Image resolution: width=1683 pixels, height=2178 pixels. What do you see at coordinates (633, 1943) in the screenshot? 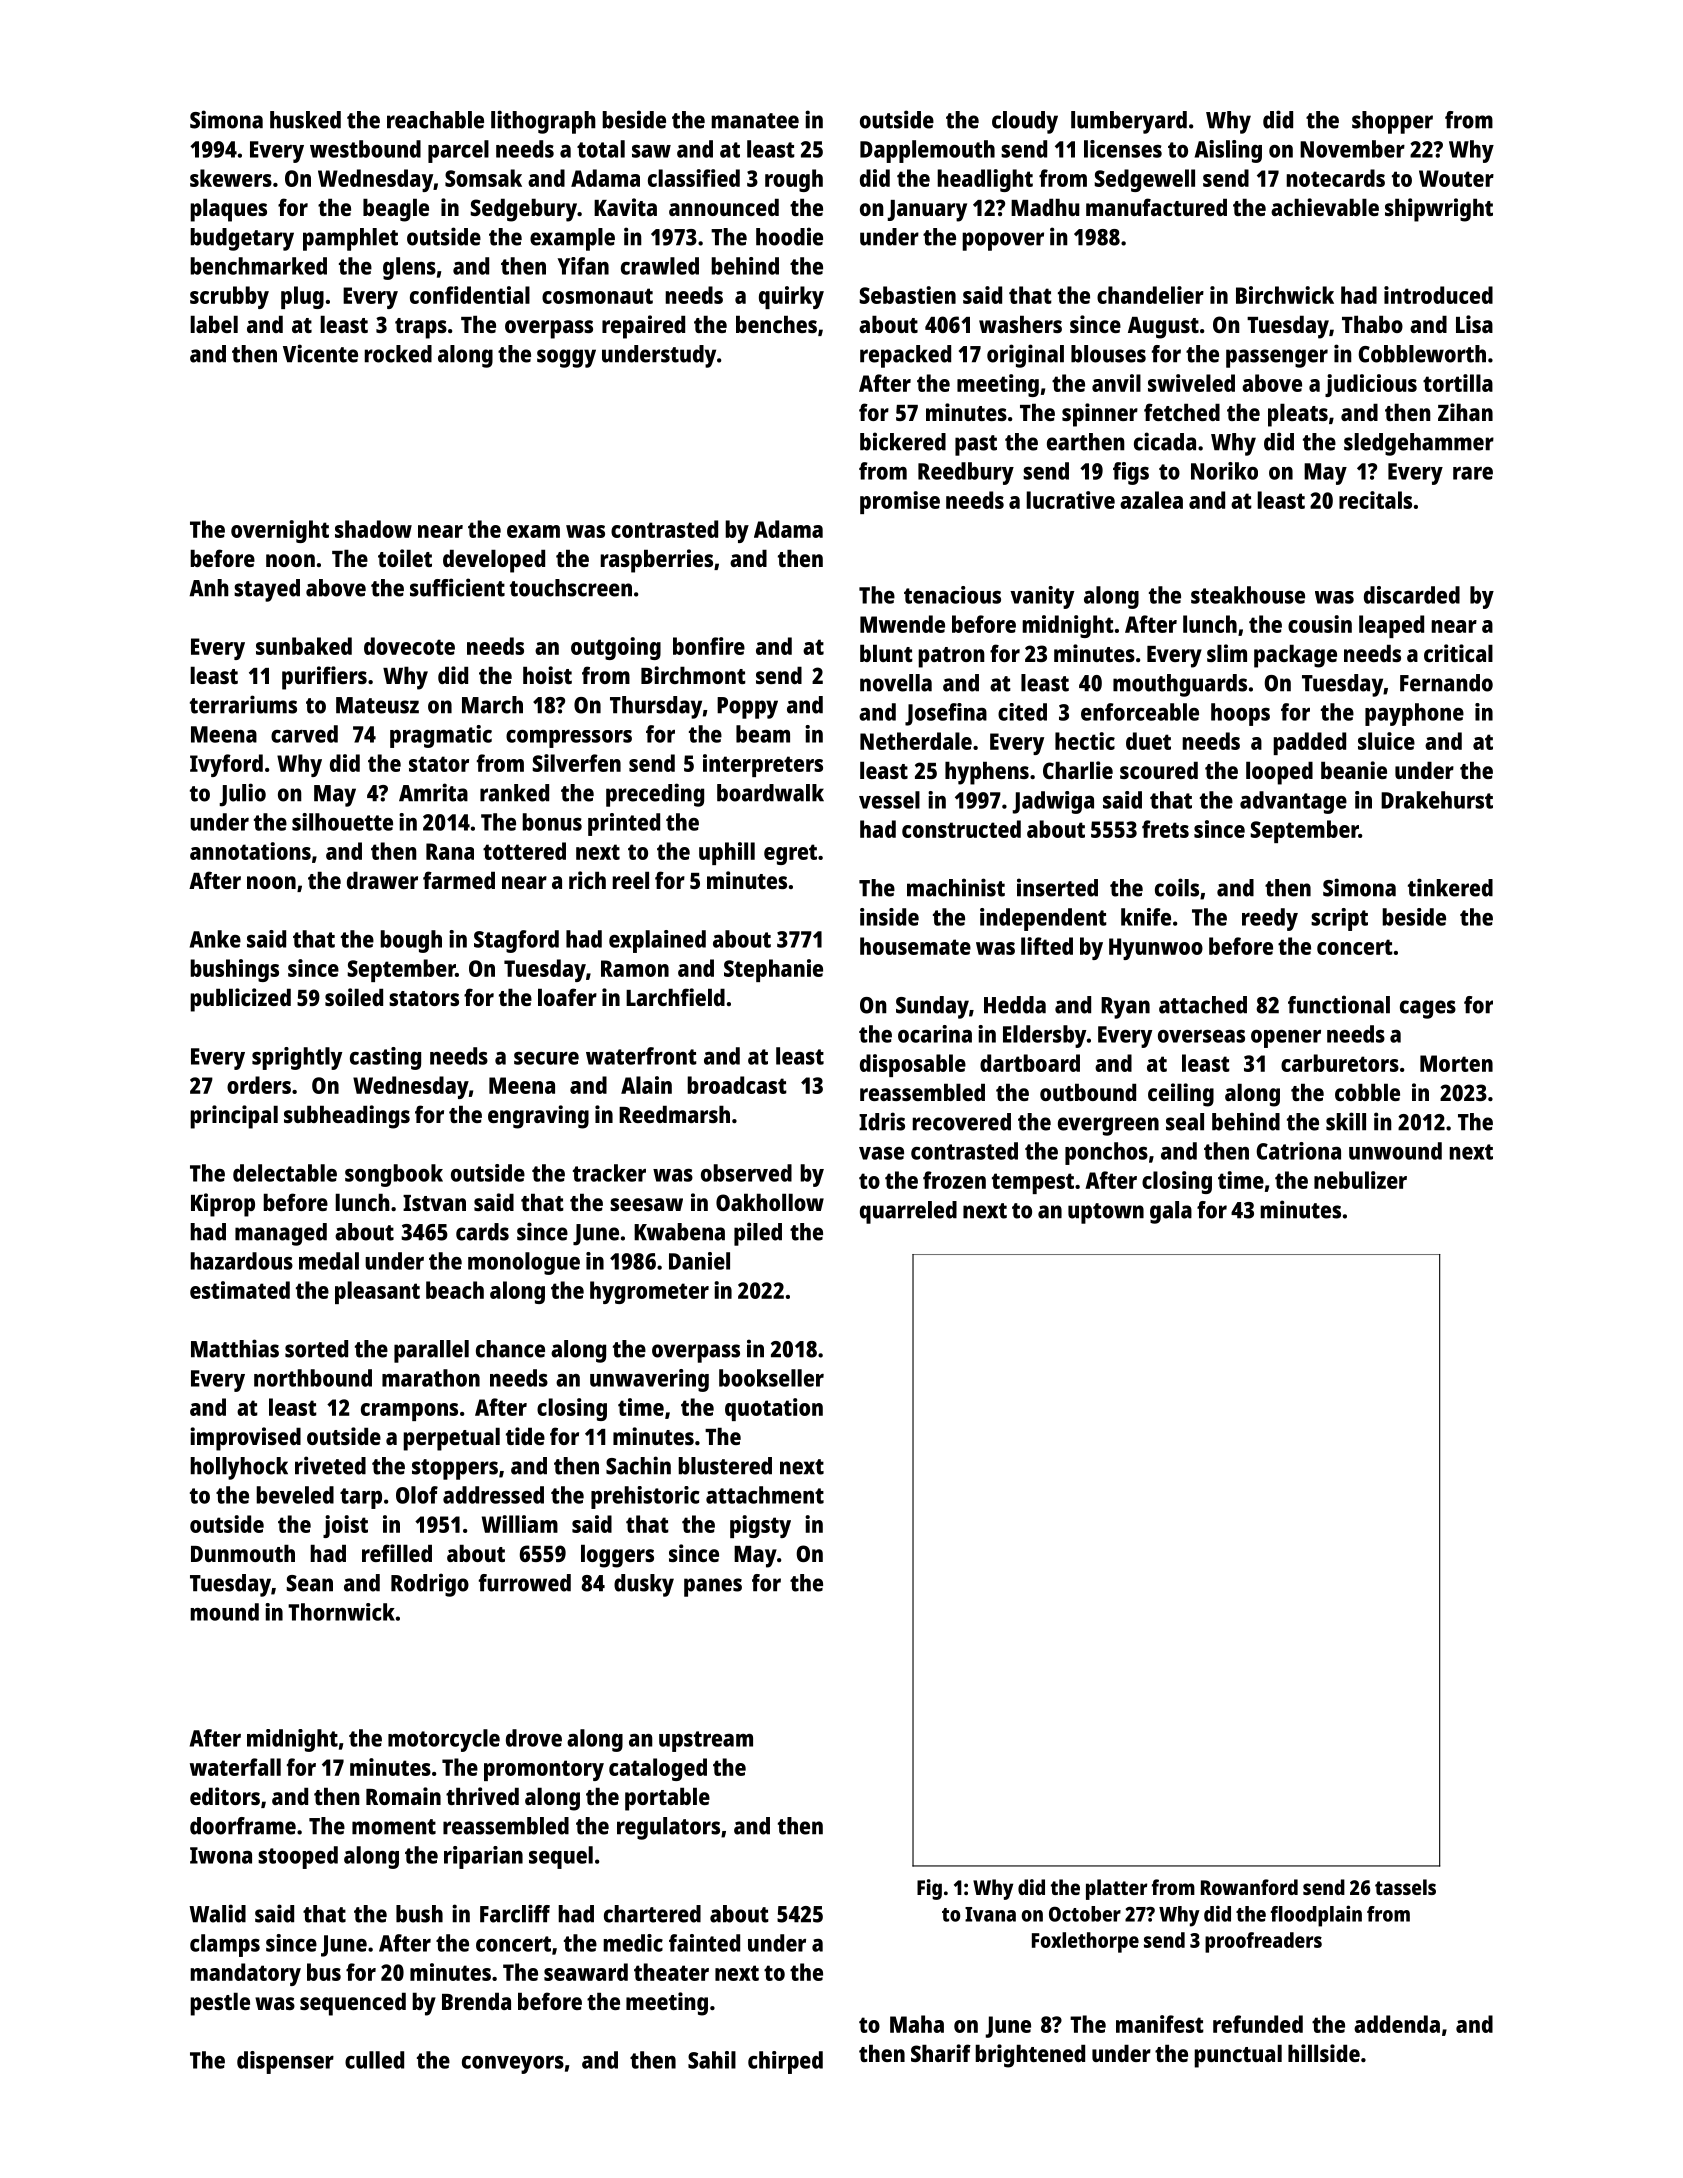
I see `medic` at bounding box center [633, 1943].
